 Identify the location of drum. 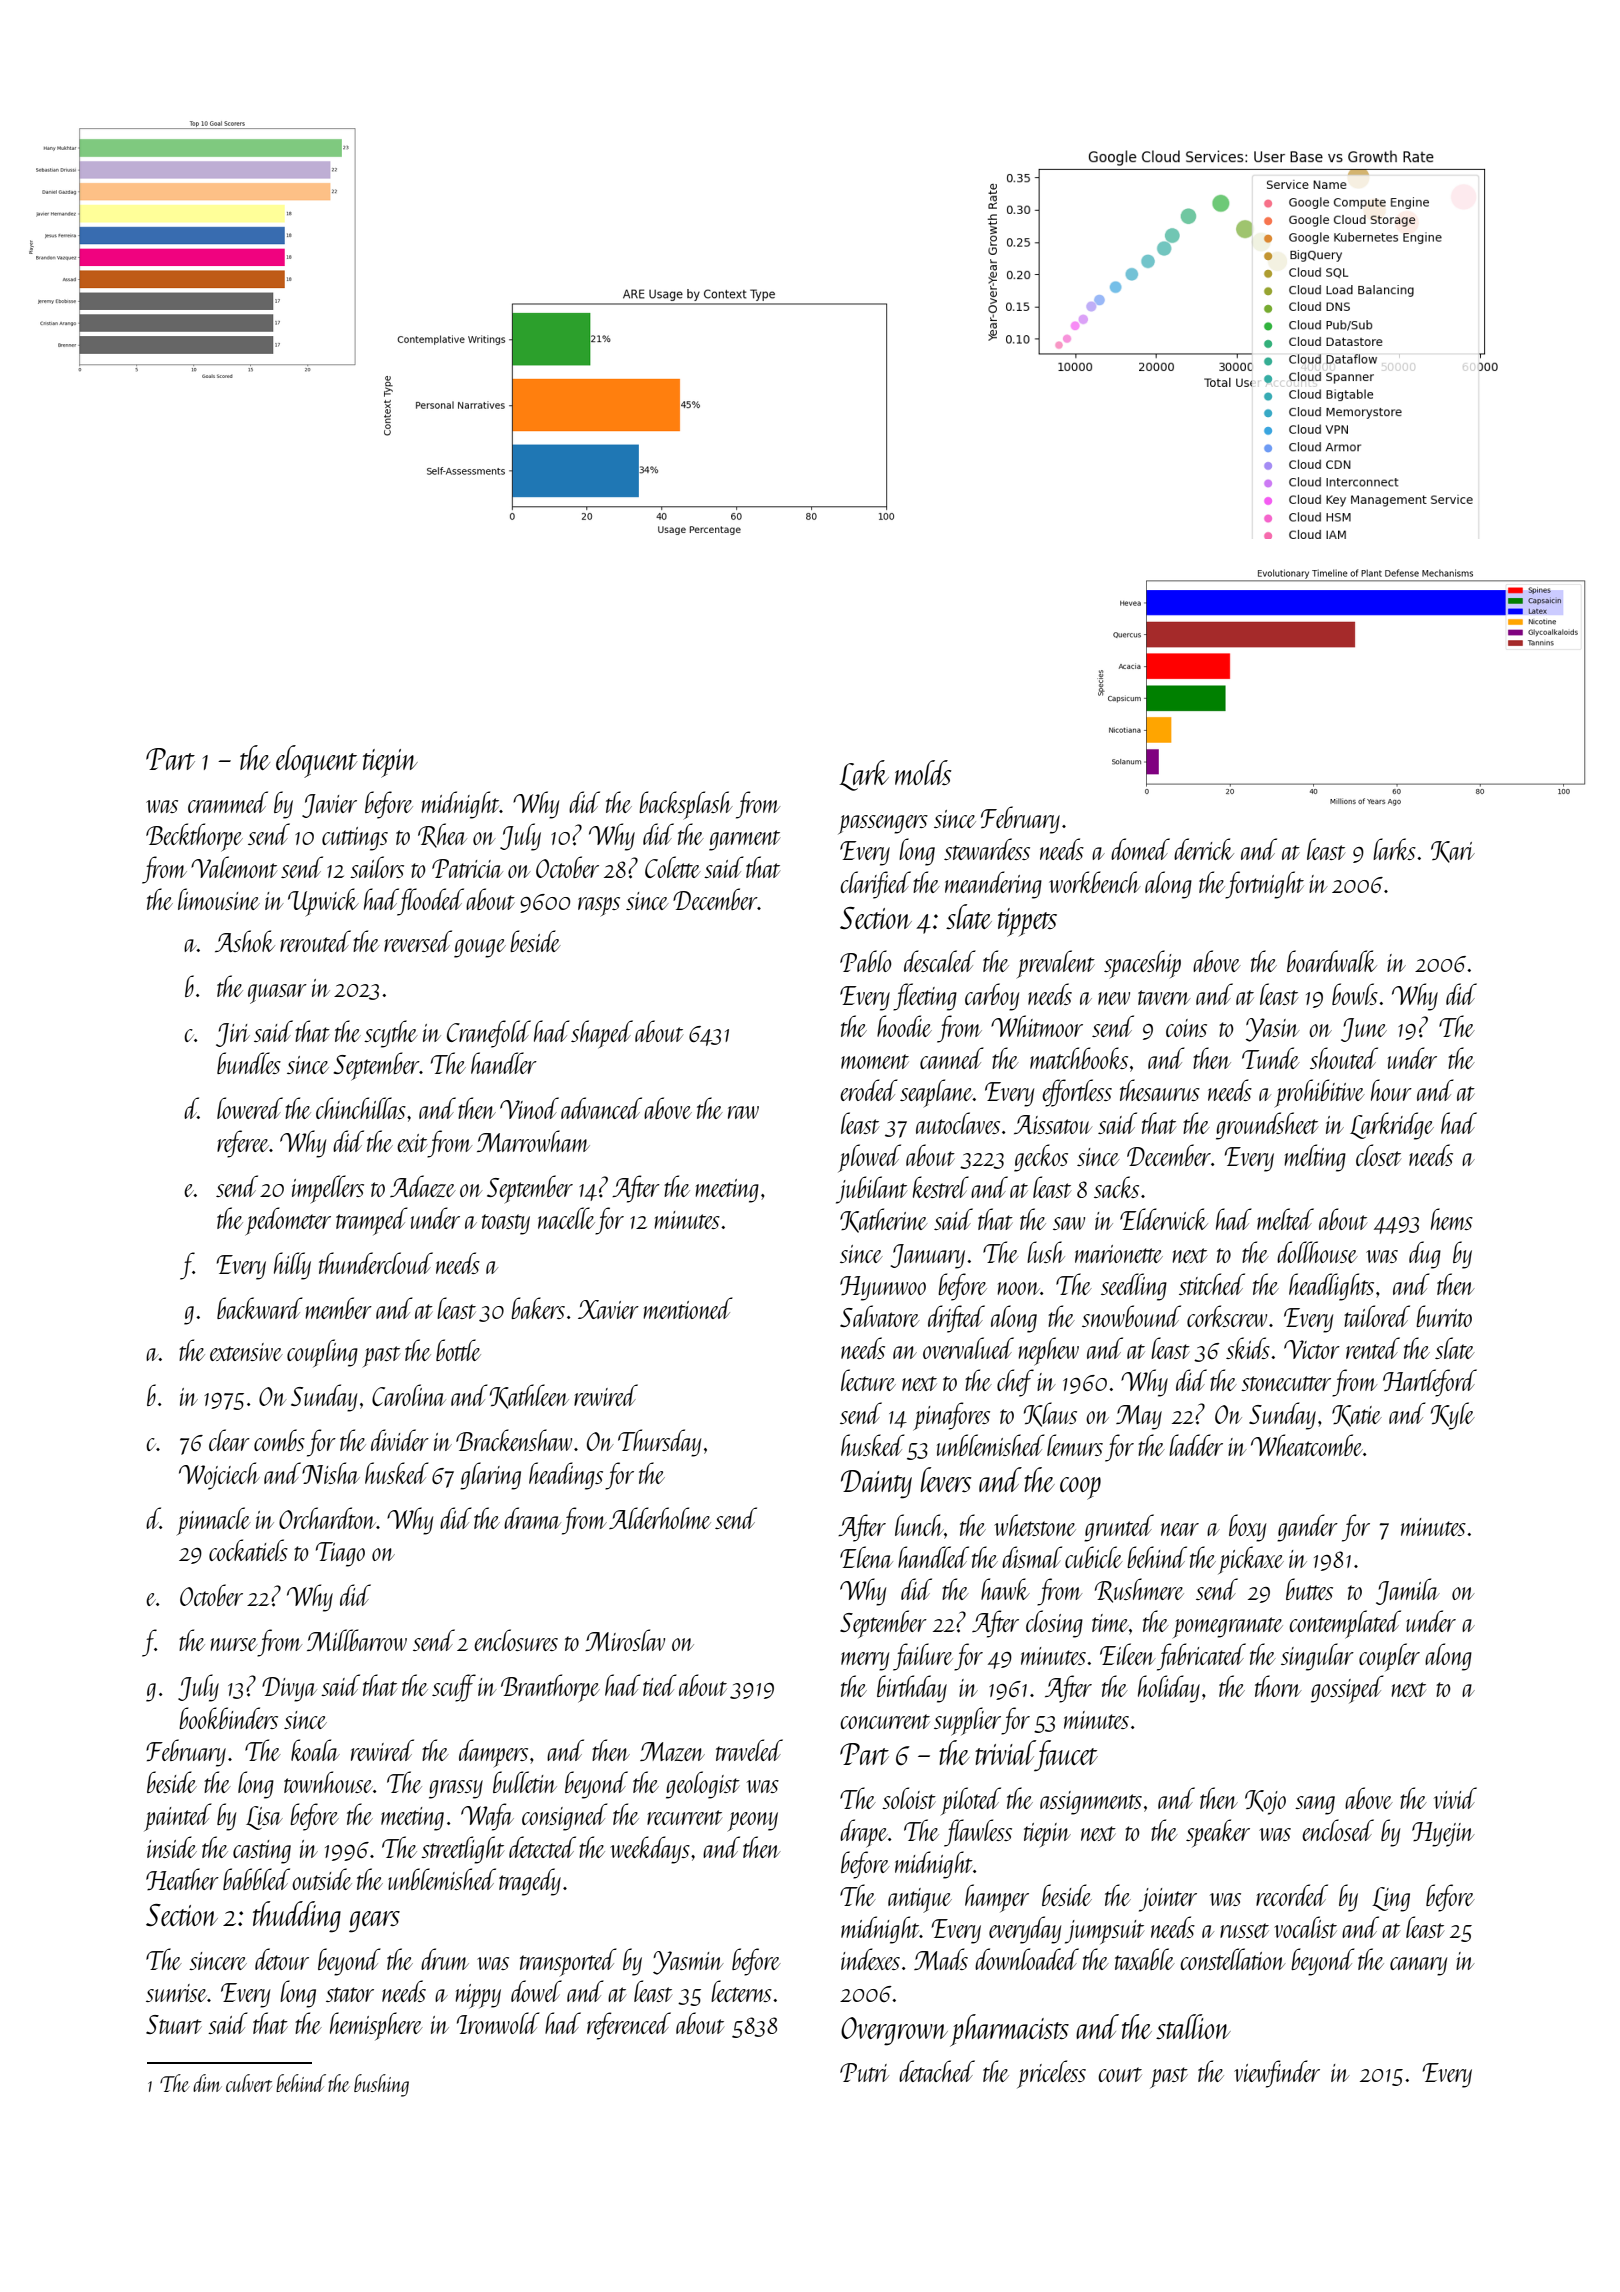
(445, 1959).
